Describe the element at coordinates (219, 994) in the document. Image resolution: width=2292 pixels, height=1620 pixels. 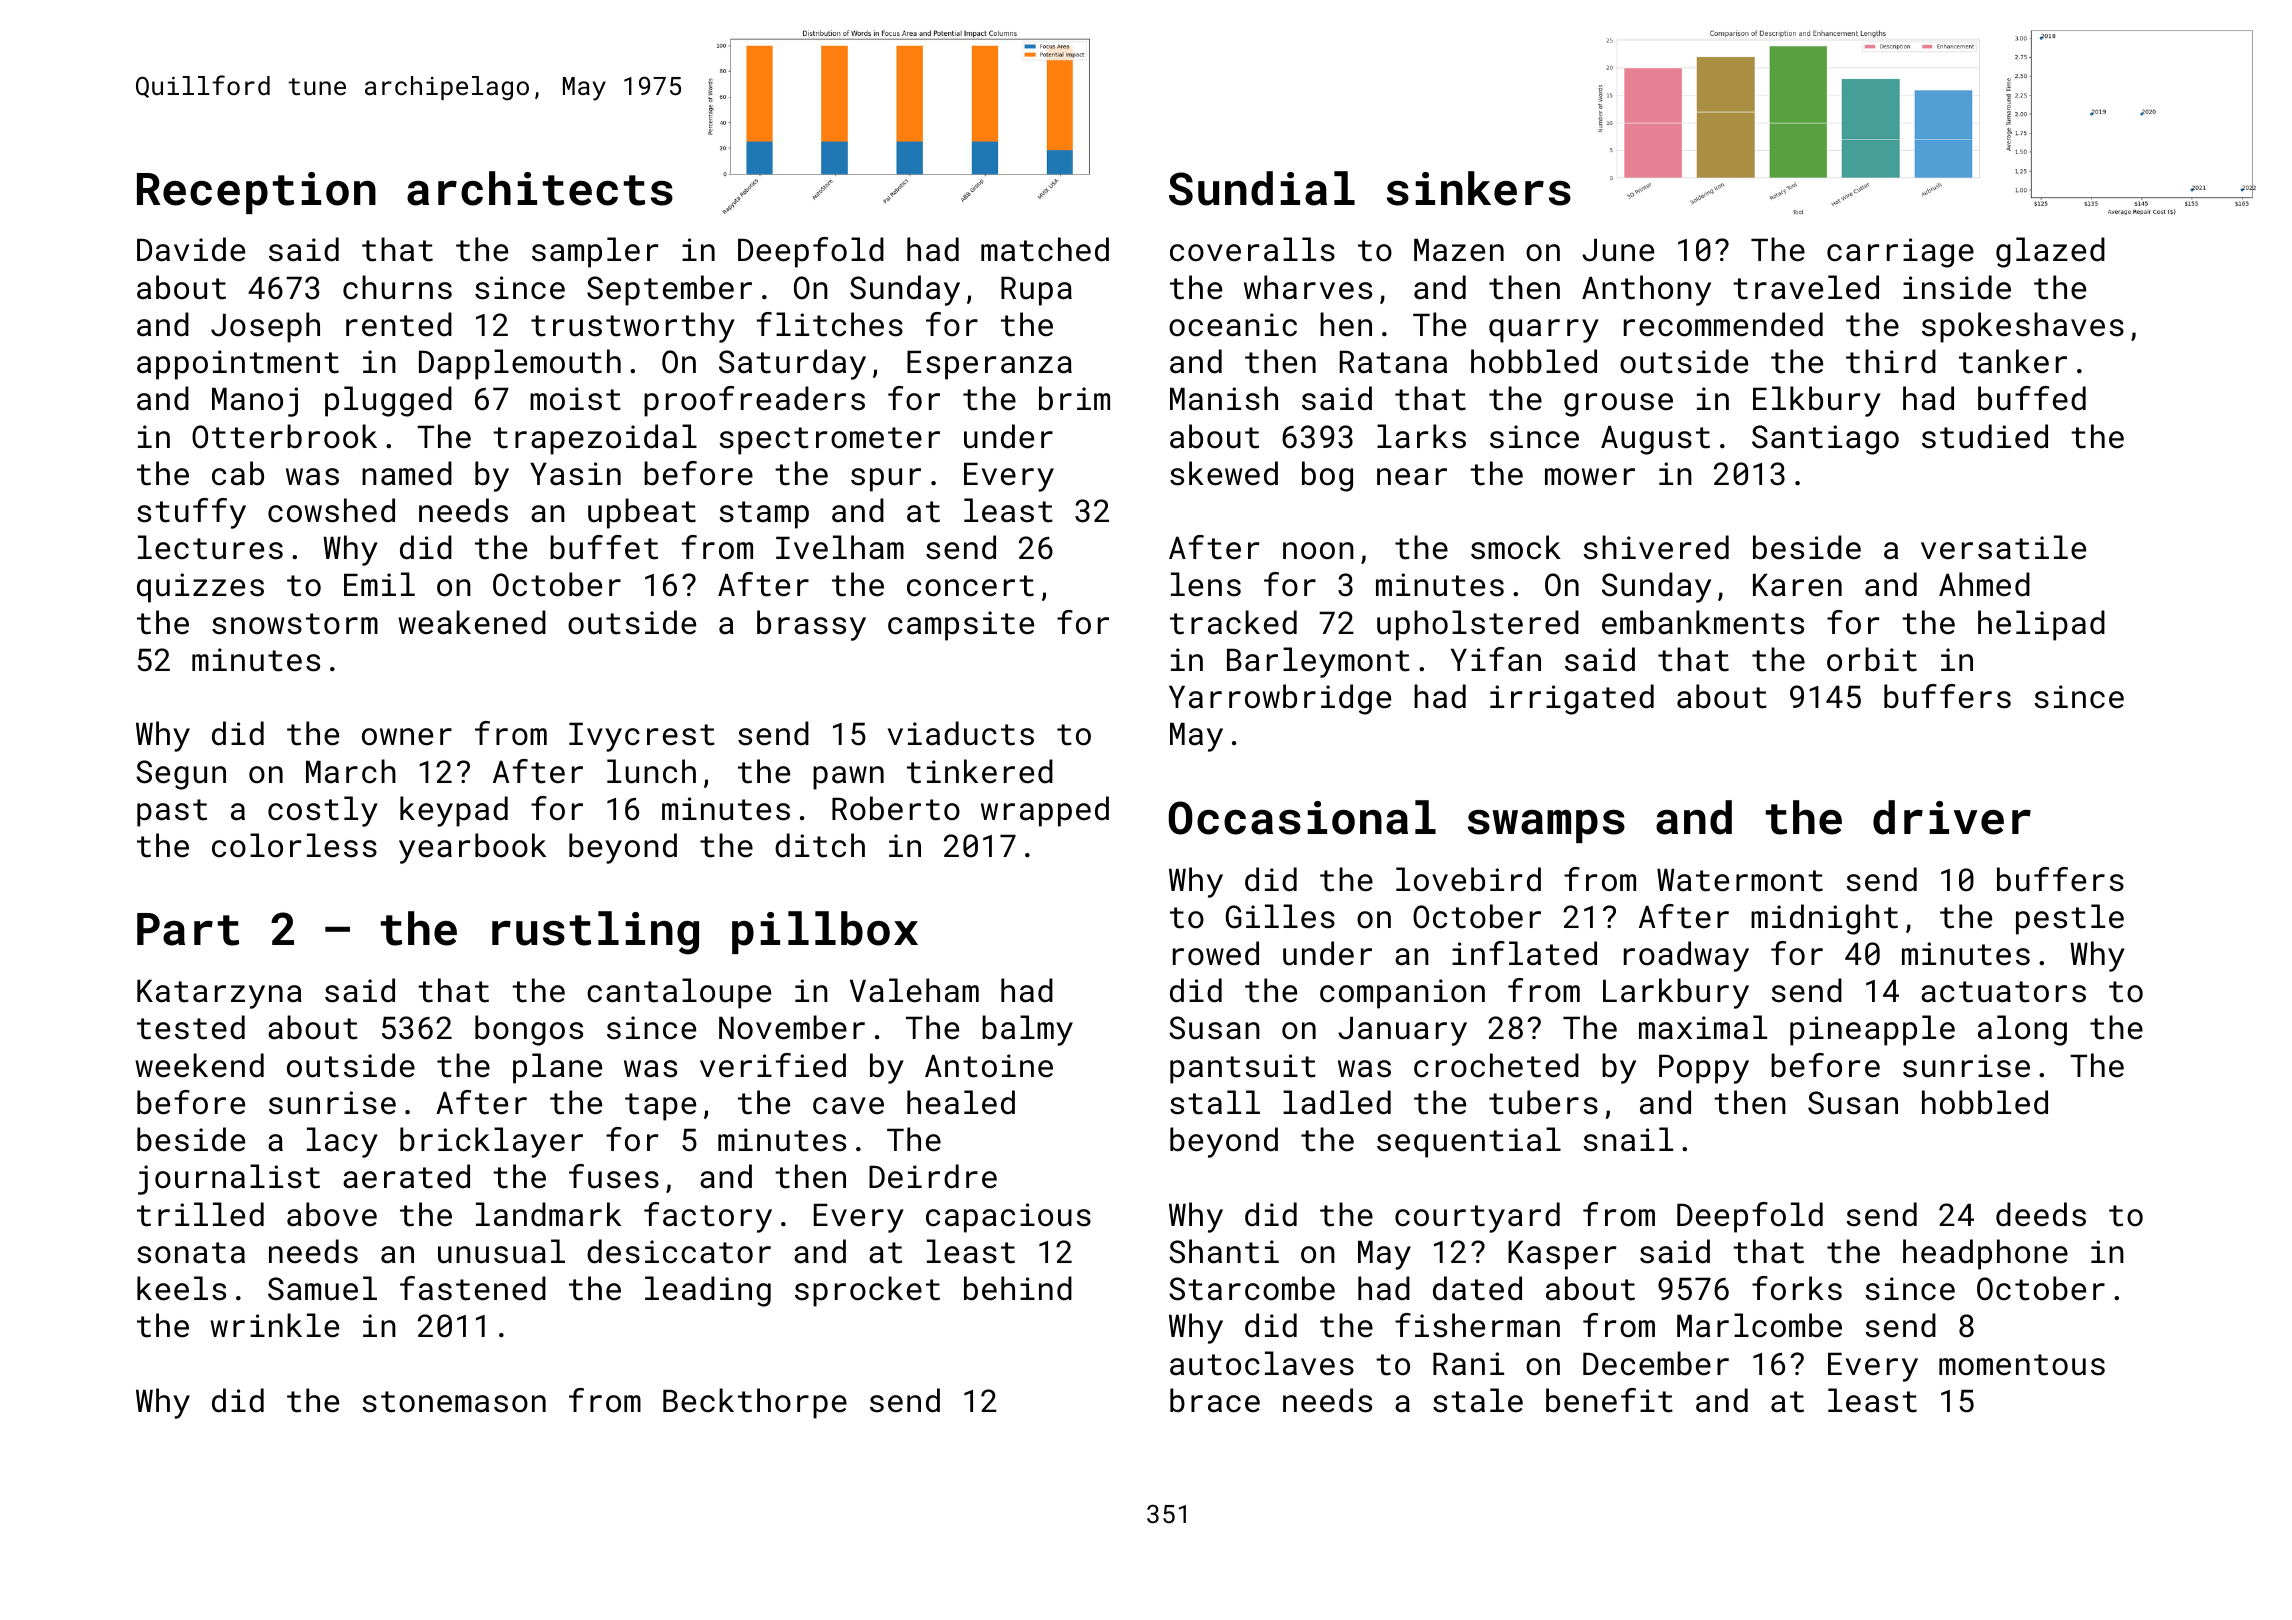
I see `Katarzyna` at that location.
